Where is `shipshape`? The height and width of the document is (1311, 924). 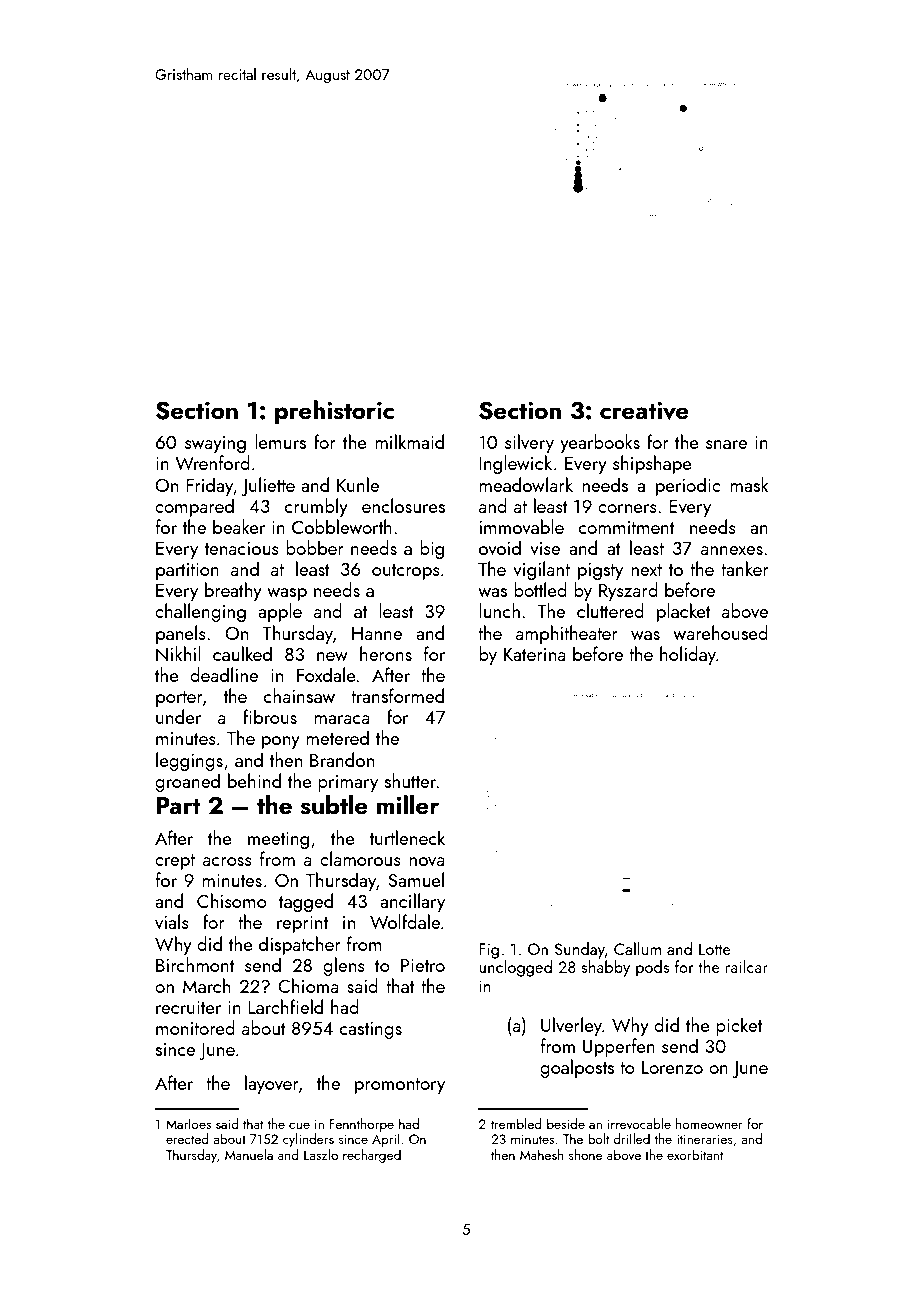
shipshape is located at coordinates (652, 464).
